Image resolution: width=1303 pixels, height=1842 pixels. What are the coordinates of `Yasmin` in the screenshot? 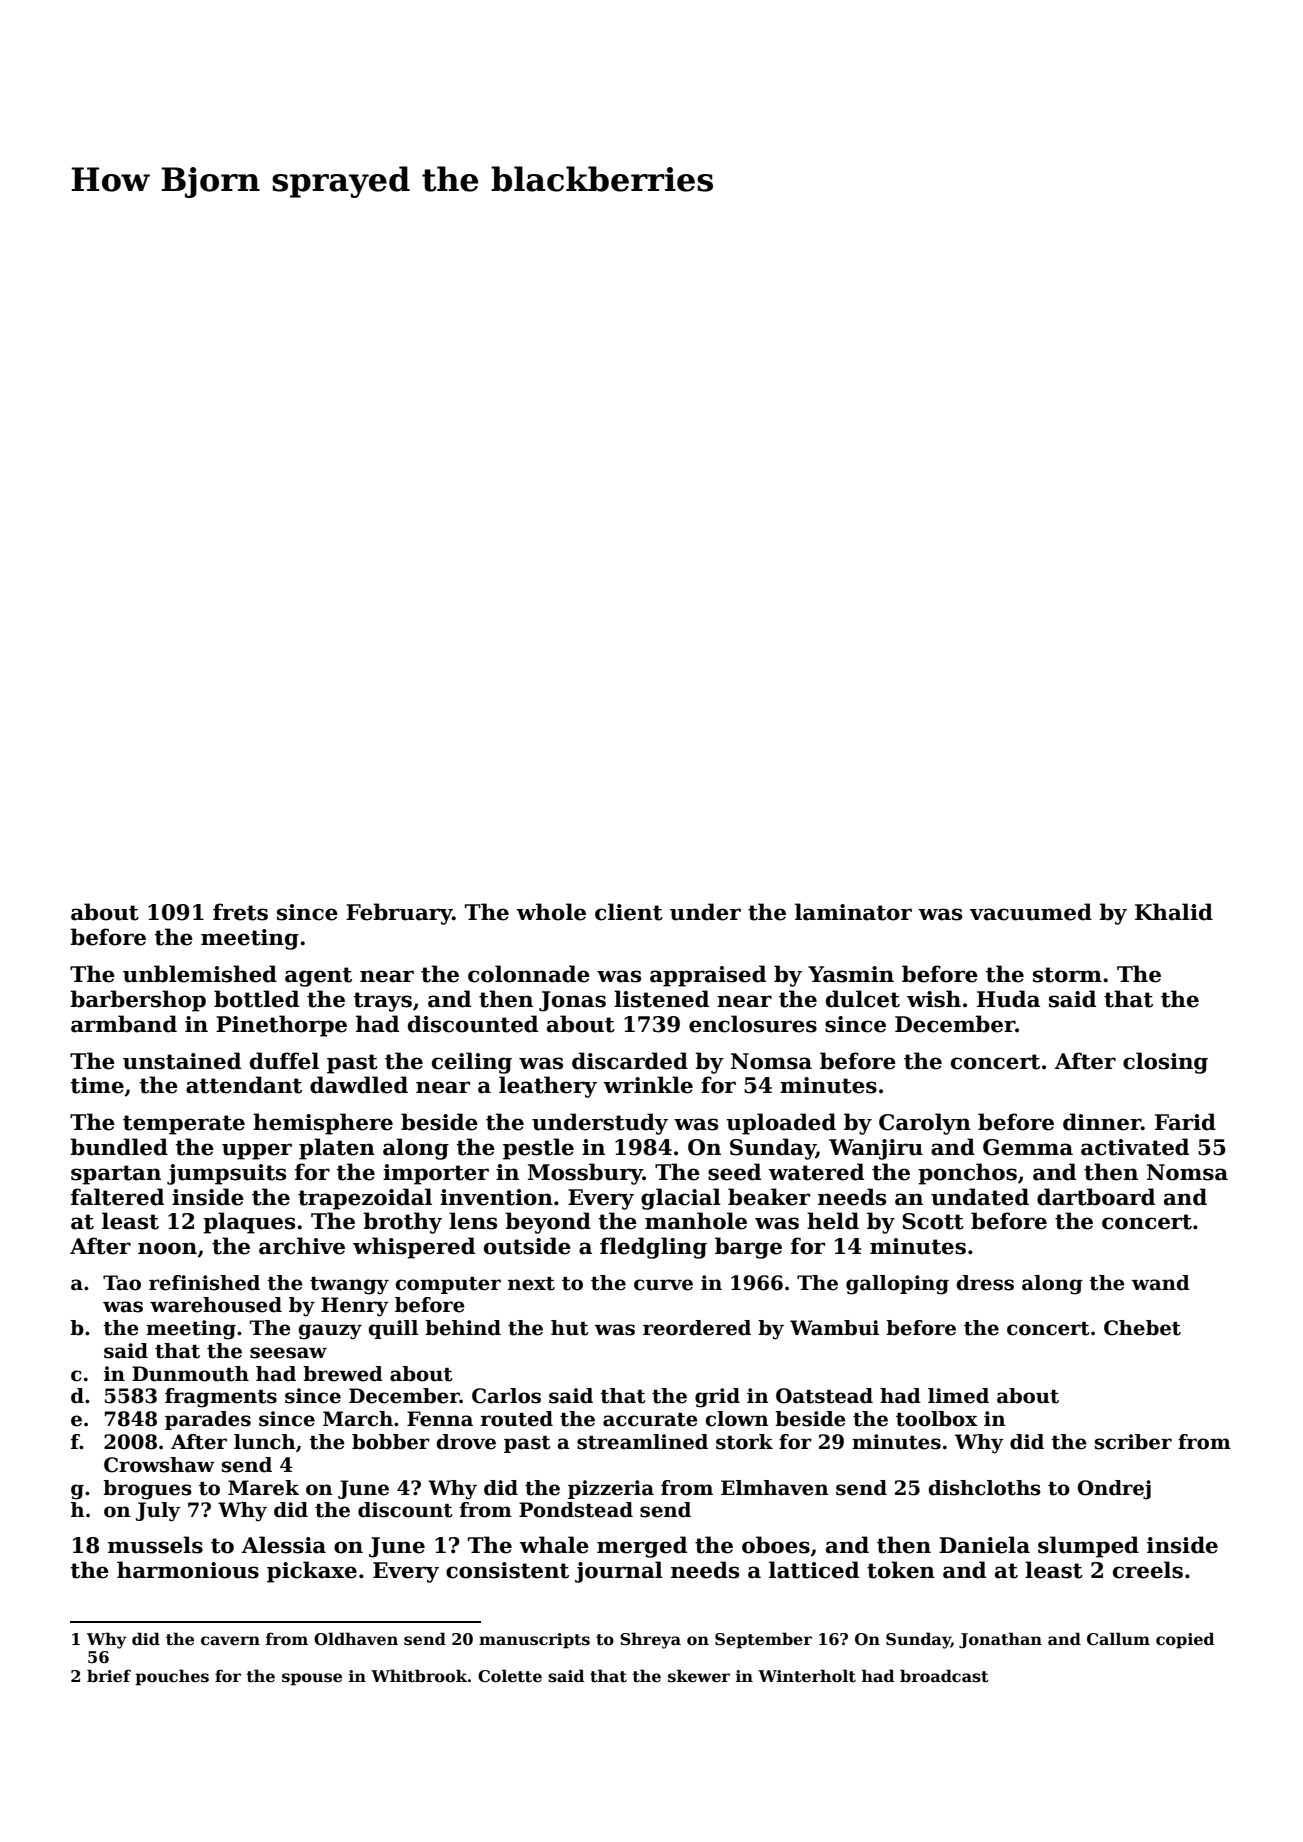 It's located at (851, 974).
